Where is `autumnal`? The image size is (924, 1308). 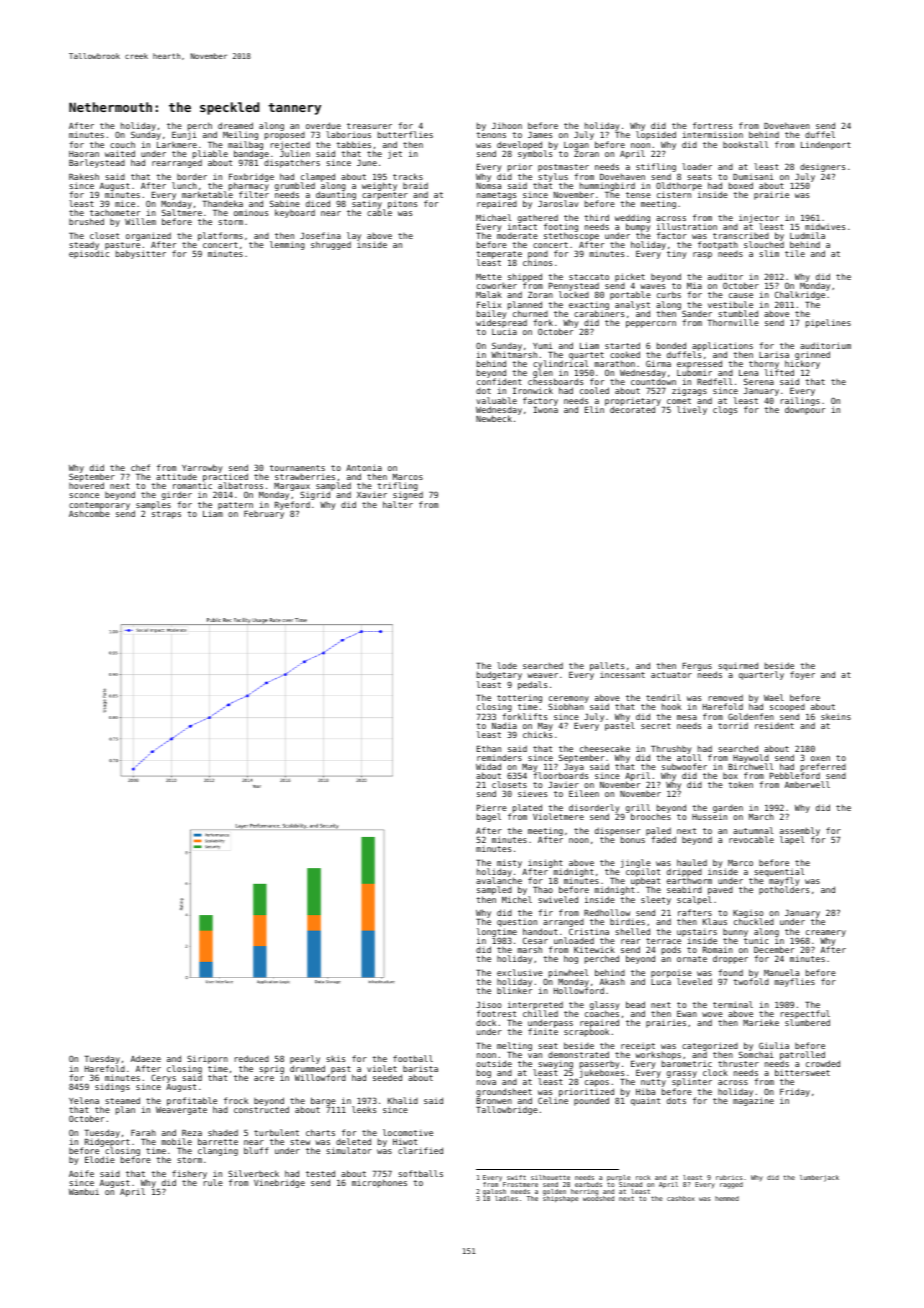
autumnal is located at coordinates (753, 830).
